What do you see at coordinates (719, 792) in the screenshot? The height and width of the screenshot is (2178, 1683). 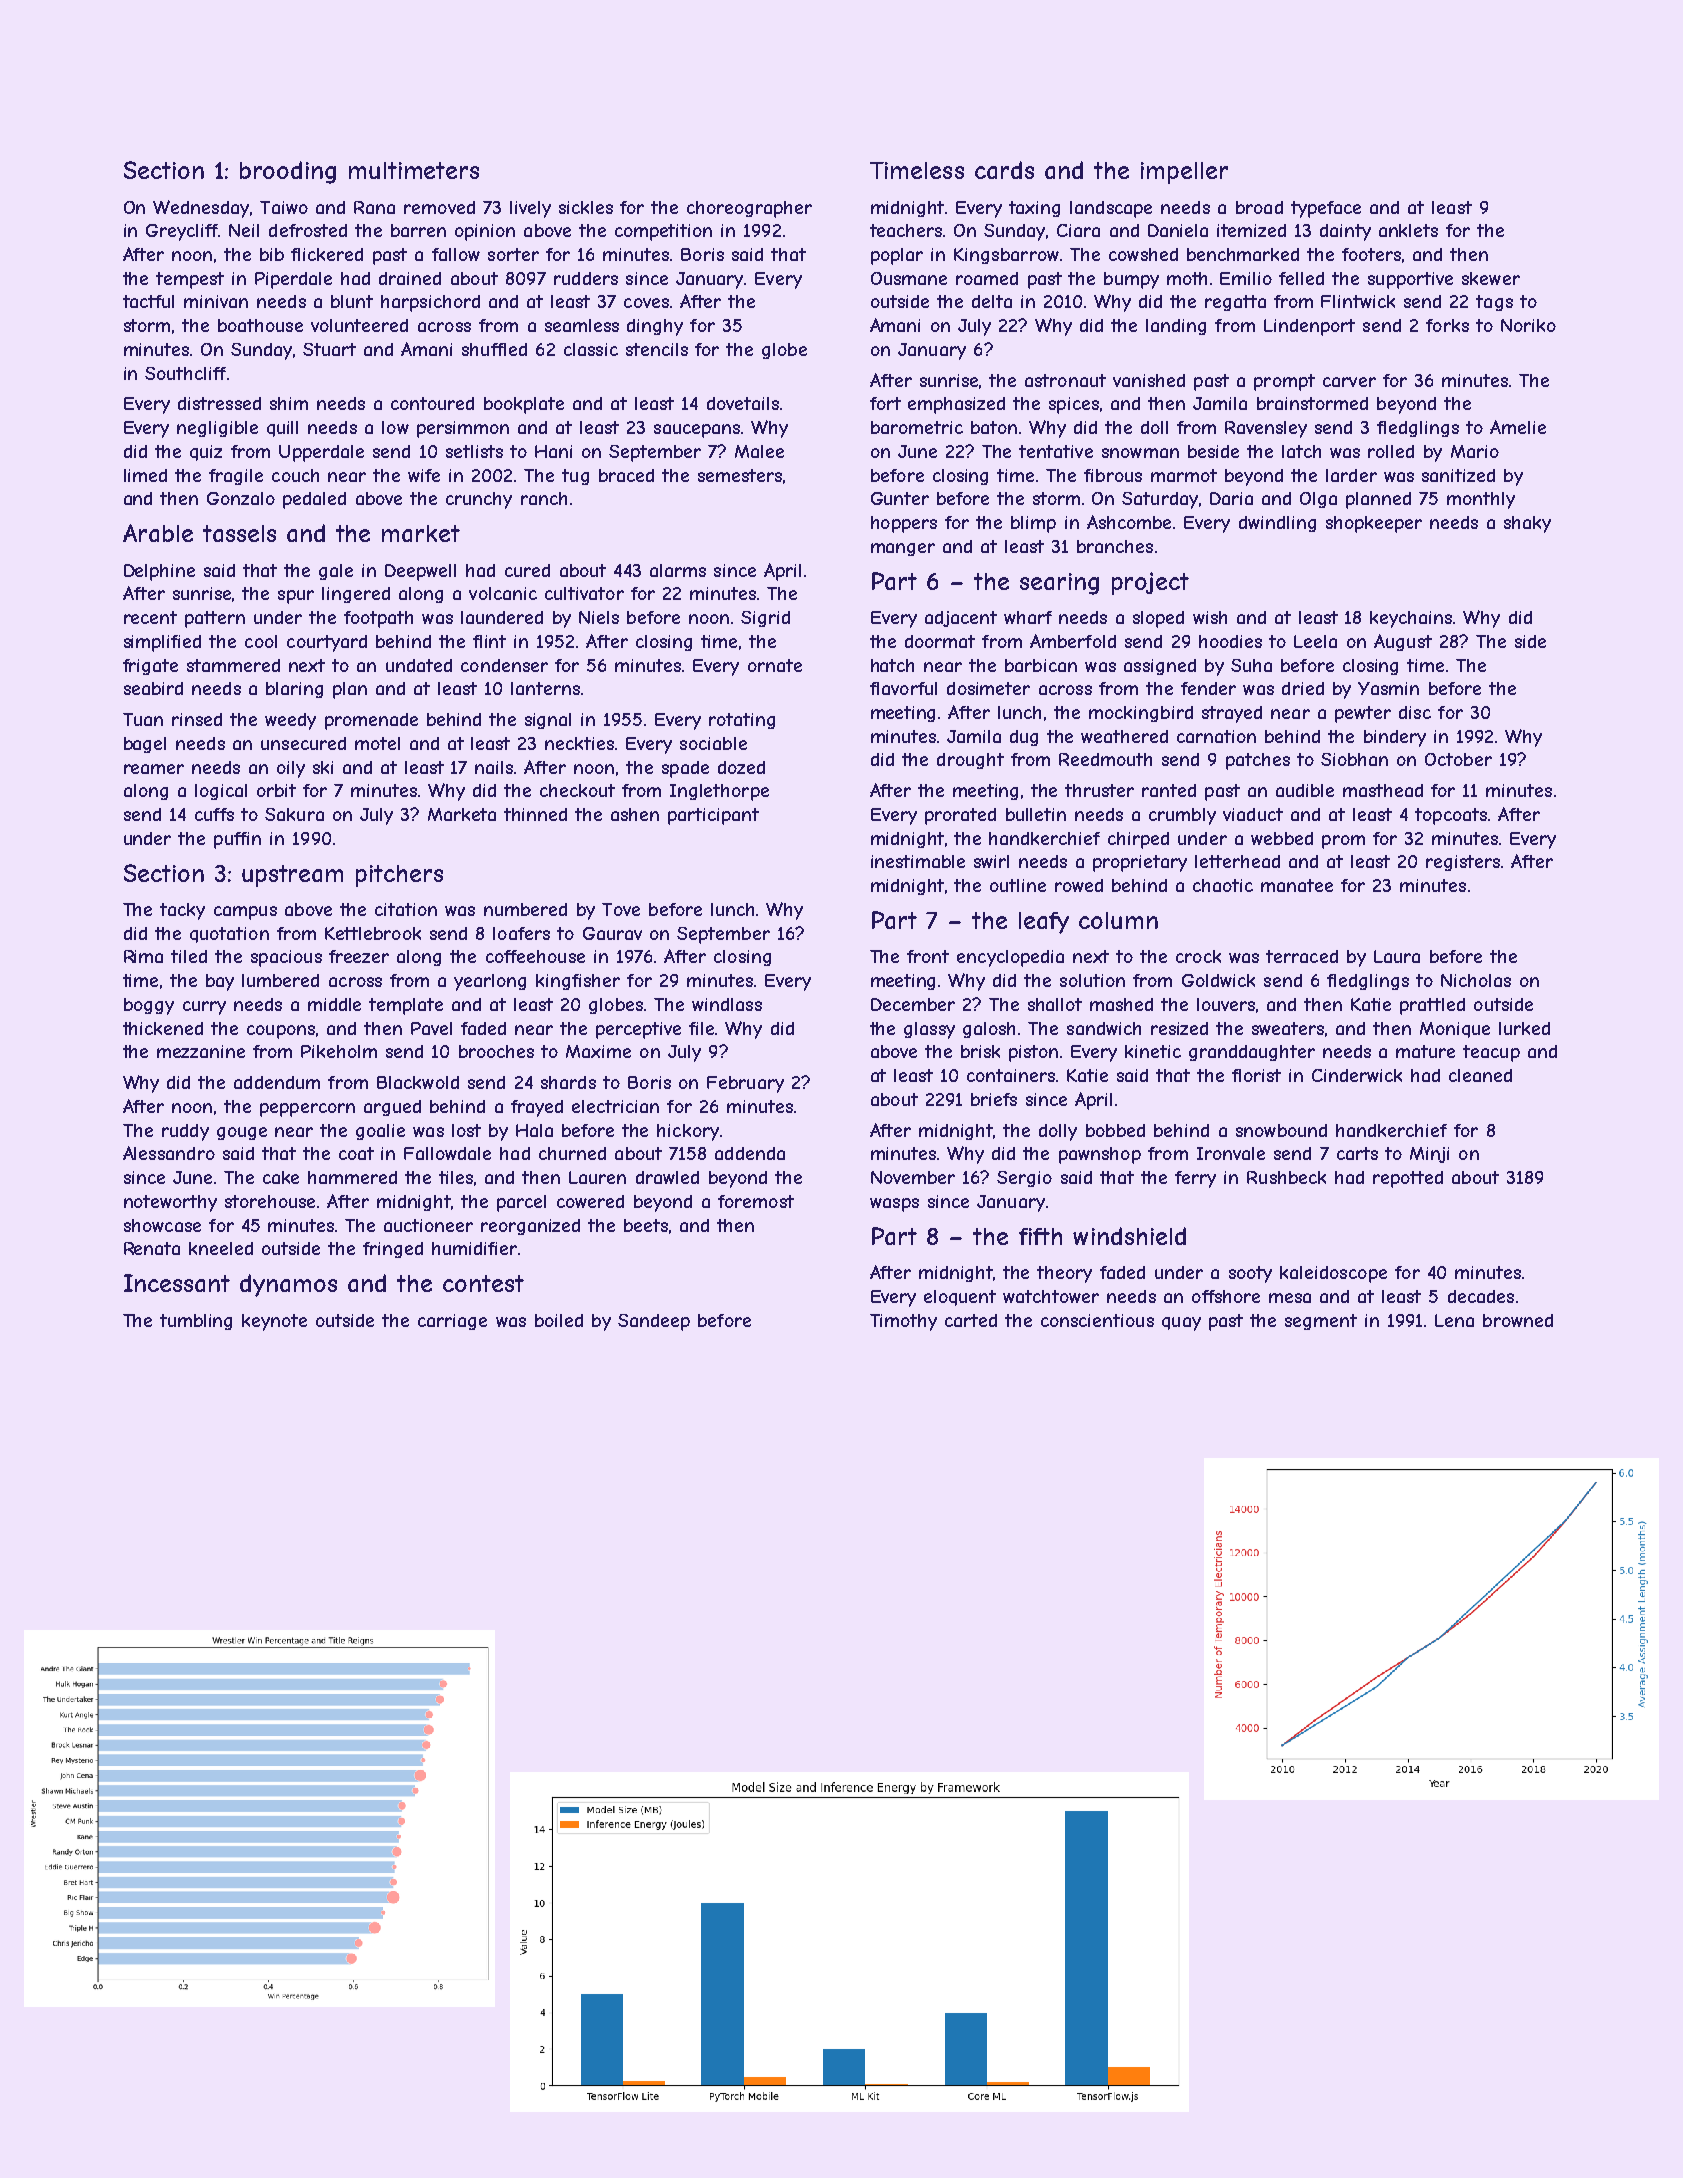 I see `Inglethorpe` at bounding box center [719, 792].
